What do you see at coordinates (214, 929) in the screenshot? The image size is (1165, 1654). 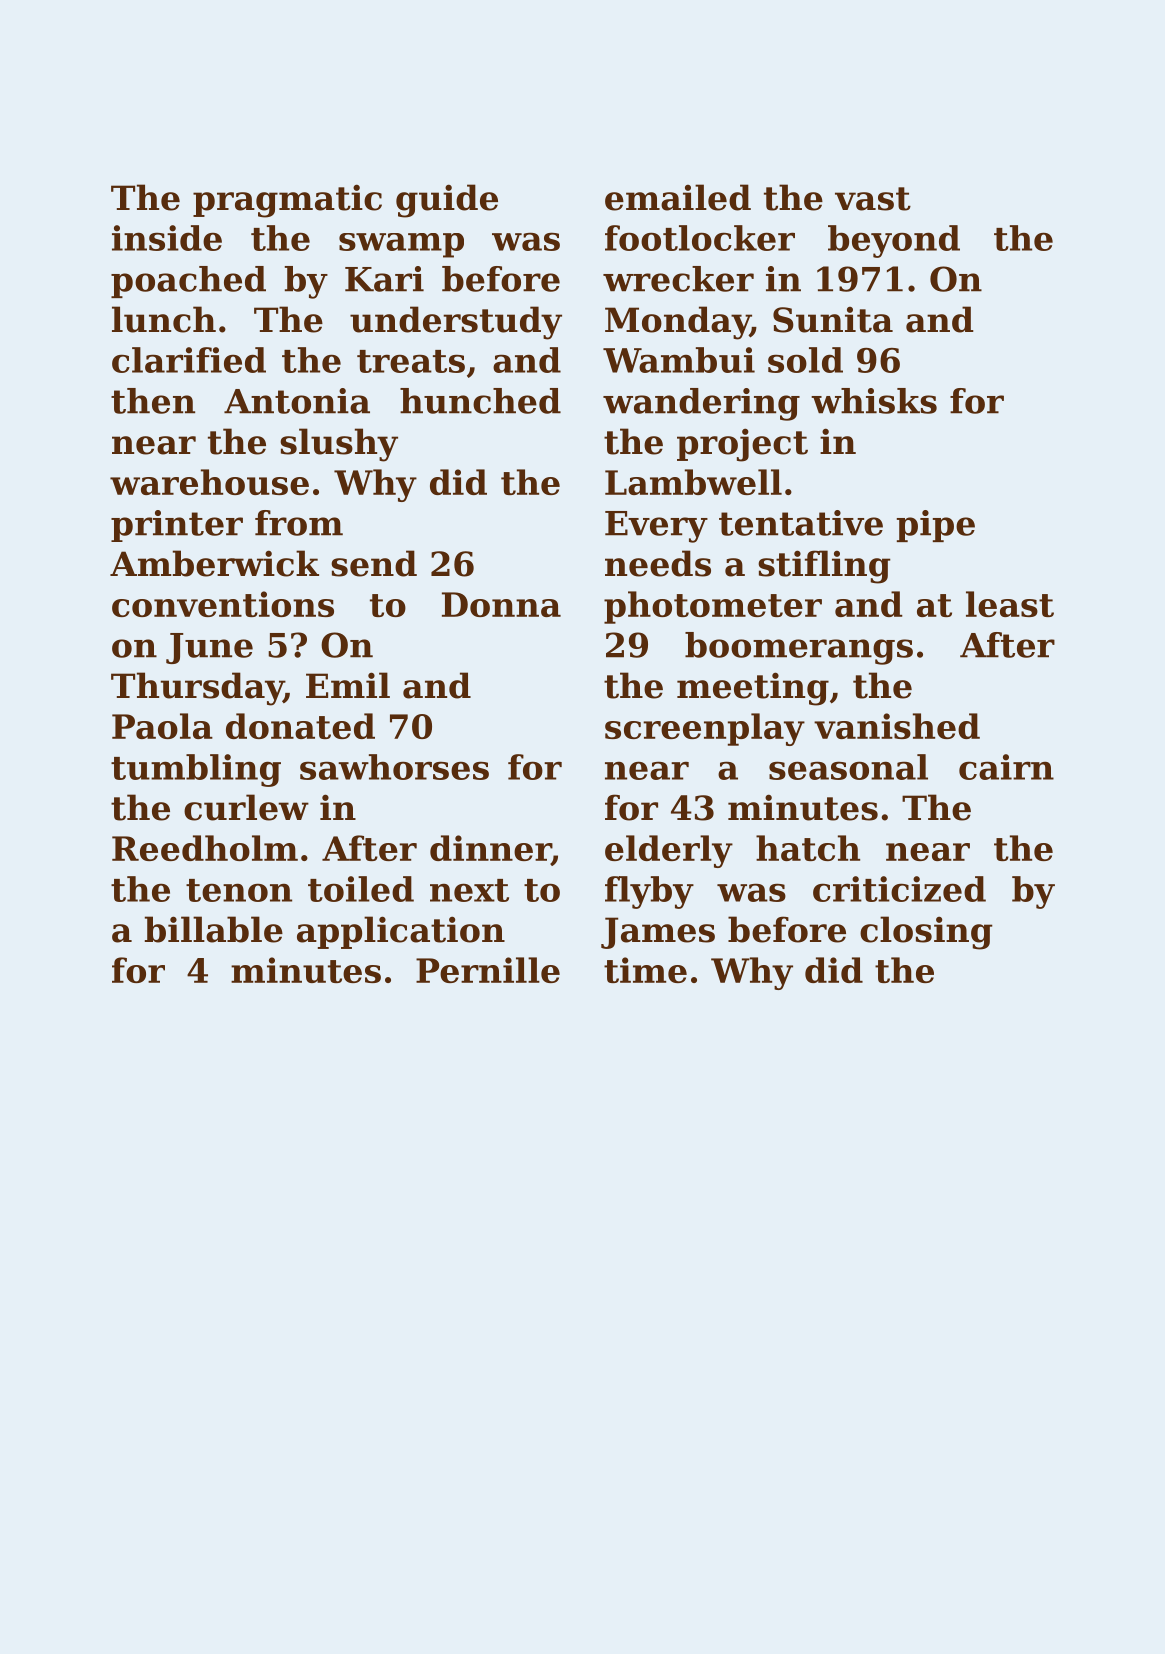 I see `billable` at bounding box center [214, 929].
